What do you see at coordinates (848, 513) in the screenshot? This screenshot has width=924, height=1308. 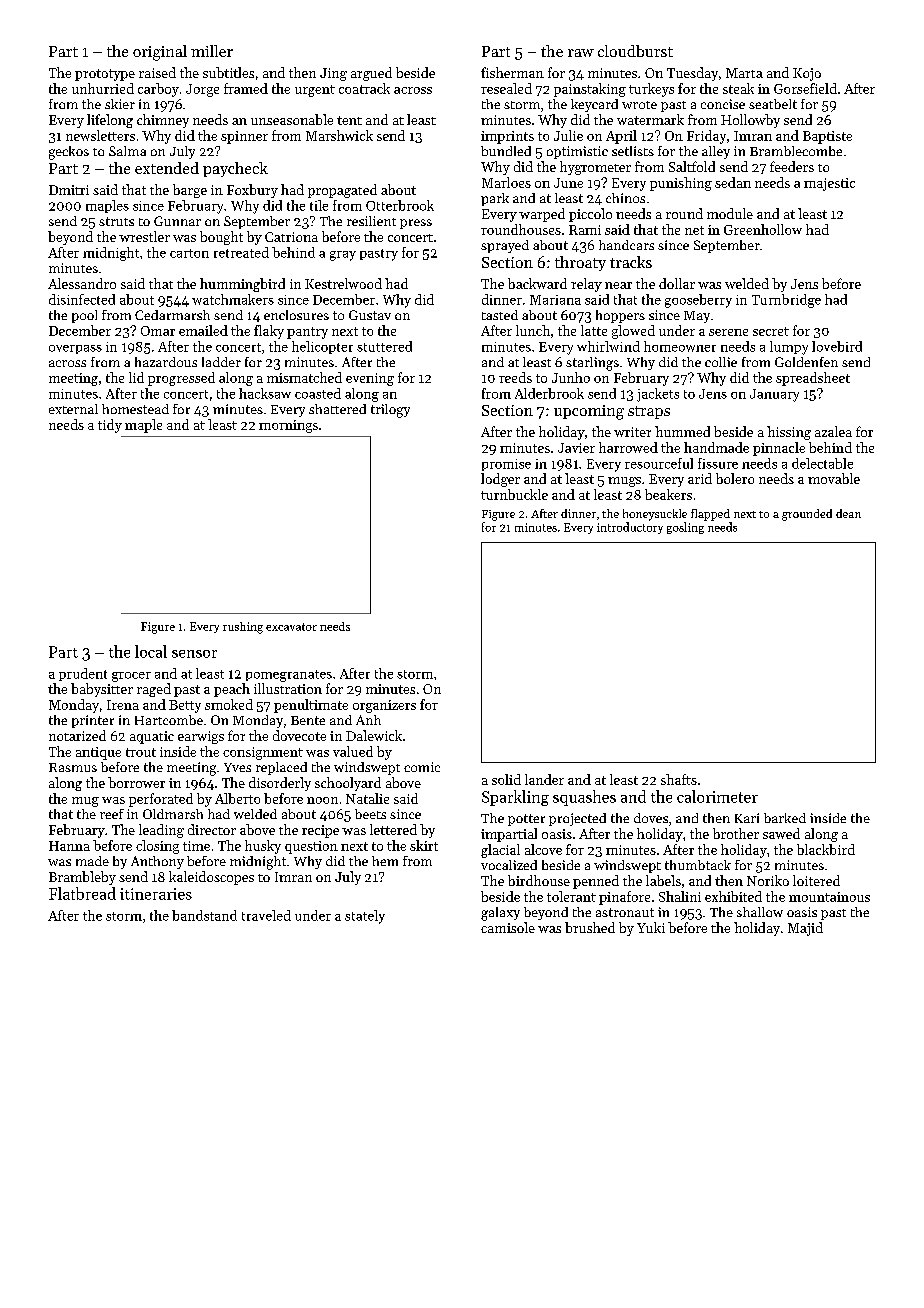 I see `dean` at bounding box center [848, 513].
